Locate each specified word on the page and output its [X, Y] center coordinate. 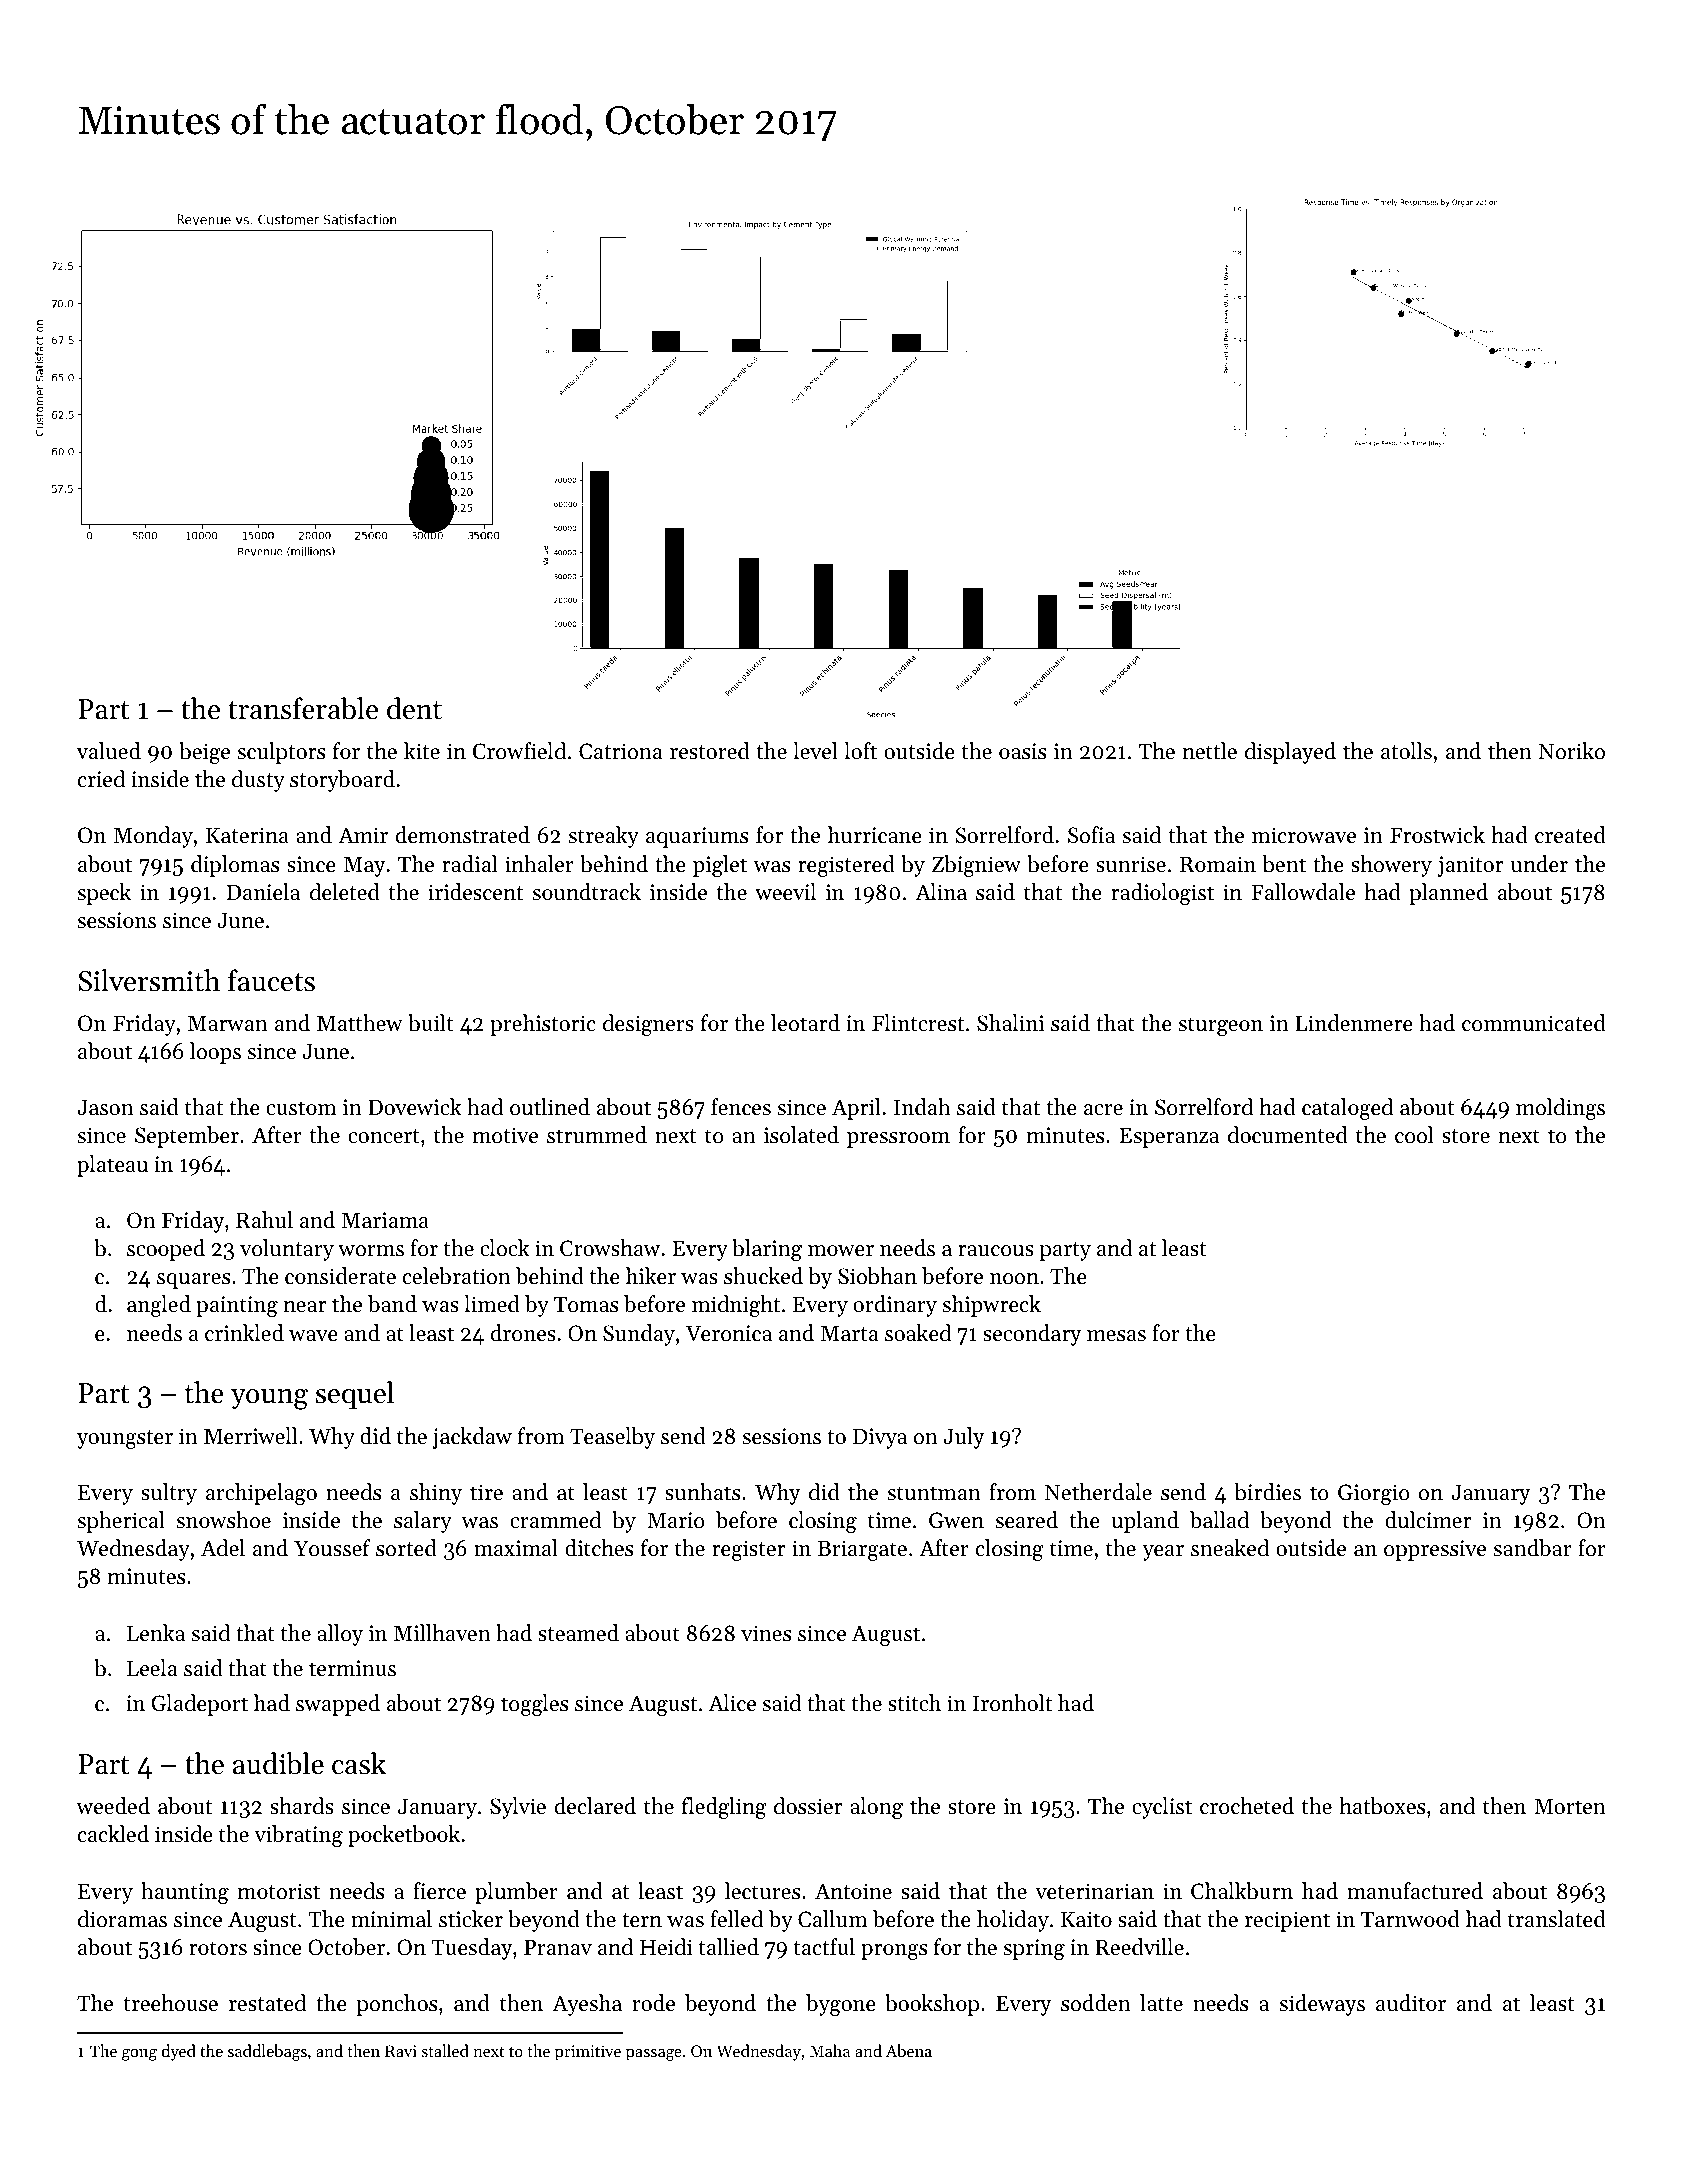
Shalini [1010, 1023]
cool [1414, 1135]
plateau [112, 1166]
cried [101, 779]
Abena [909, 2050]
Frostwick [1437, 835]
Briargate [862, 1550]
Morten [1570, 1806]
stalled [445, 2050]
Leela [152, 1668]
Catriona [621, 751]
